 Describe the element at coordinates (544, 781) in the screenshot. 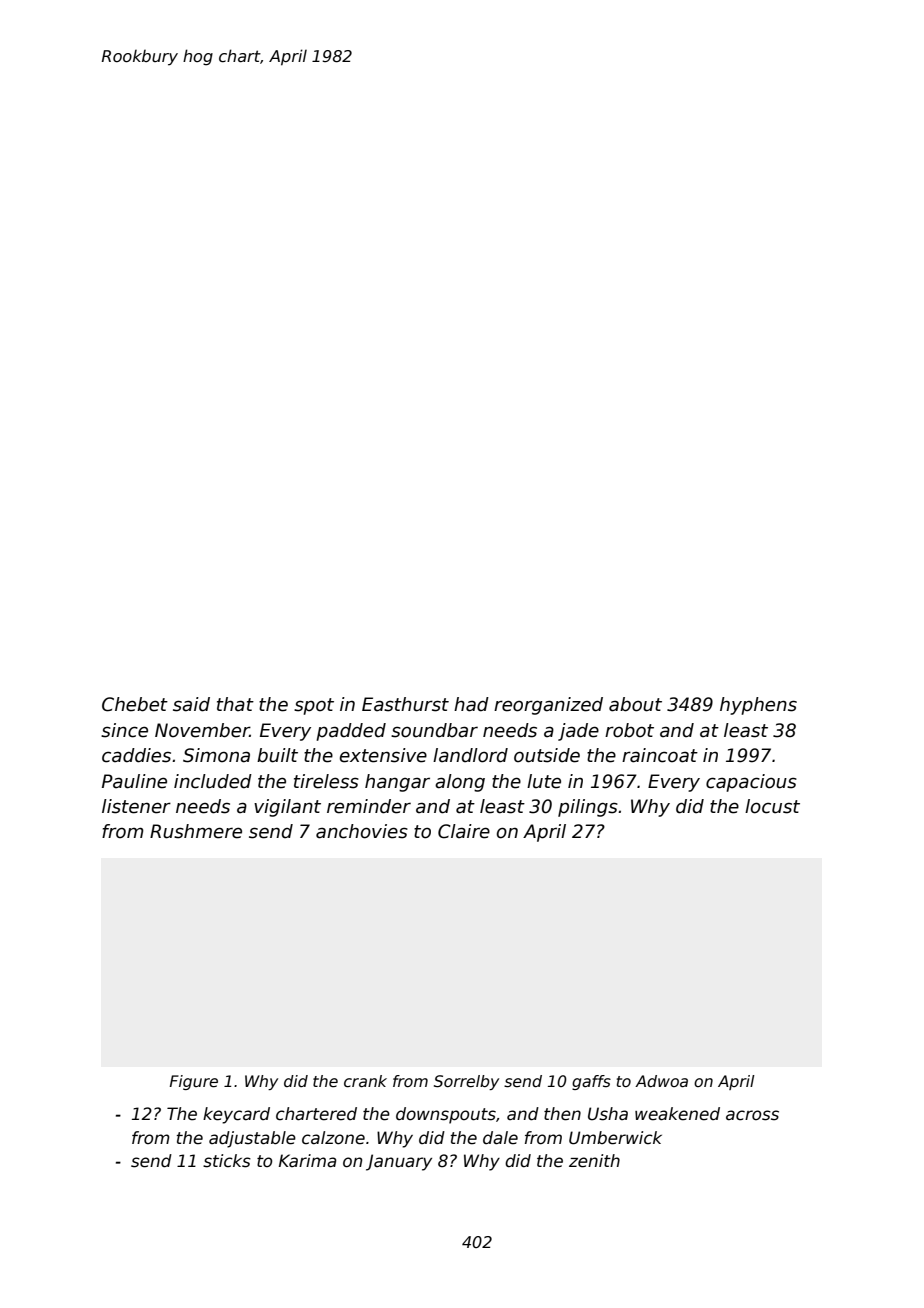

I see `lute` at that location.
